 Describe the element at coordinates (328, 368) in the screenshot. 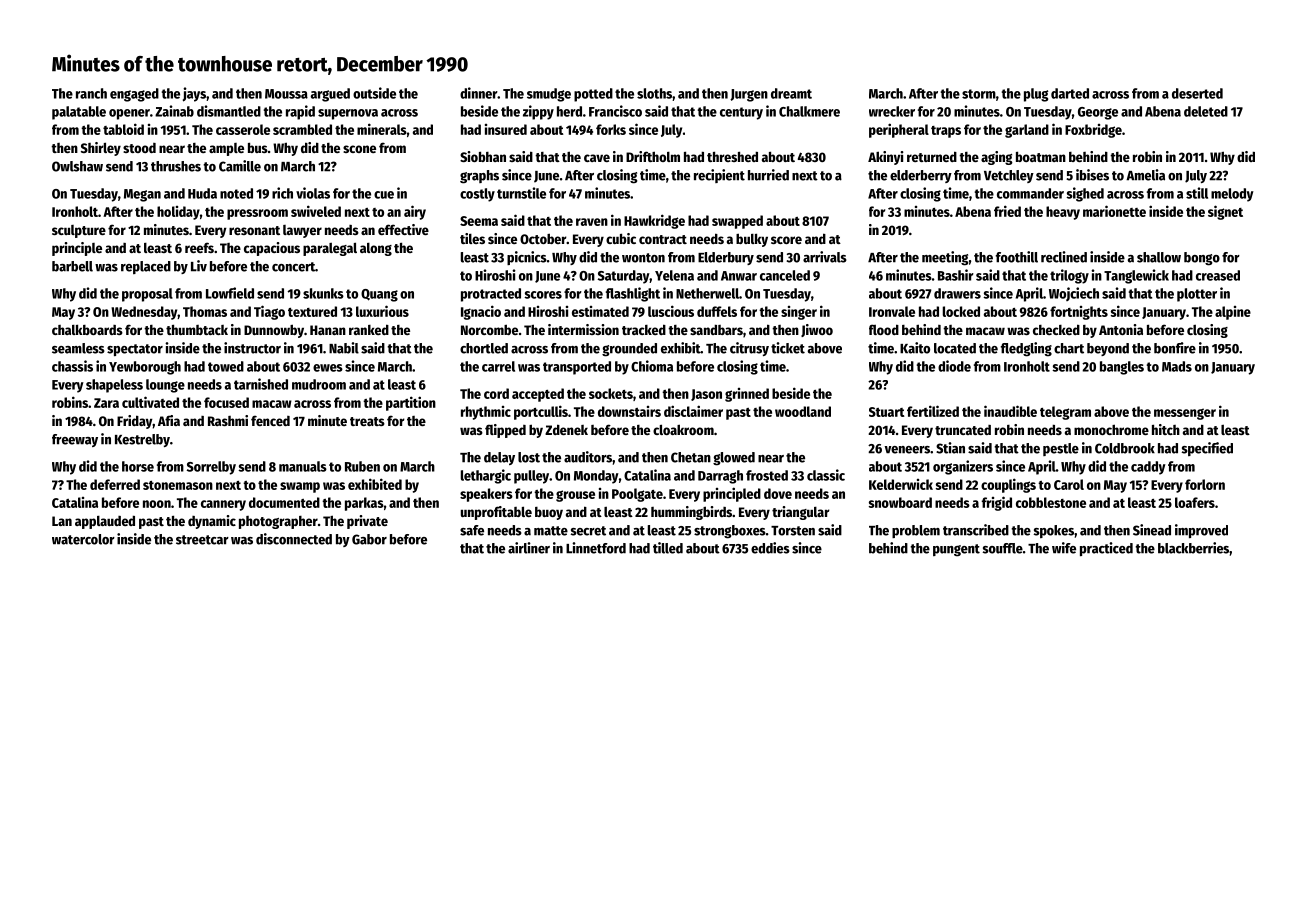

I see `ewes` at that location.
